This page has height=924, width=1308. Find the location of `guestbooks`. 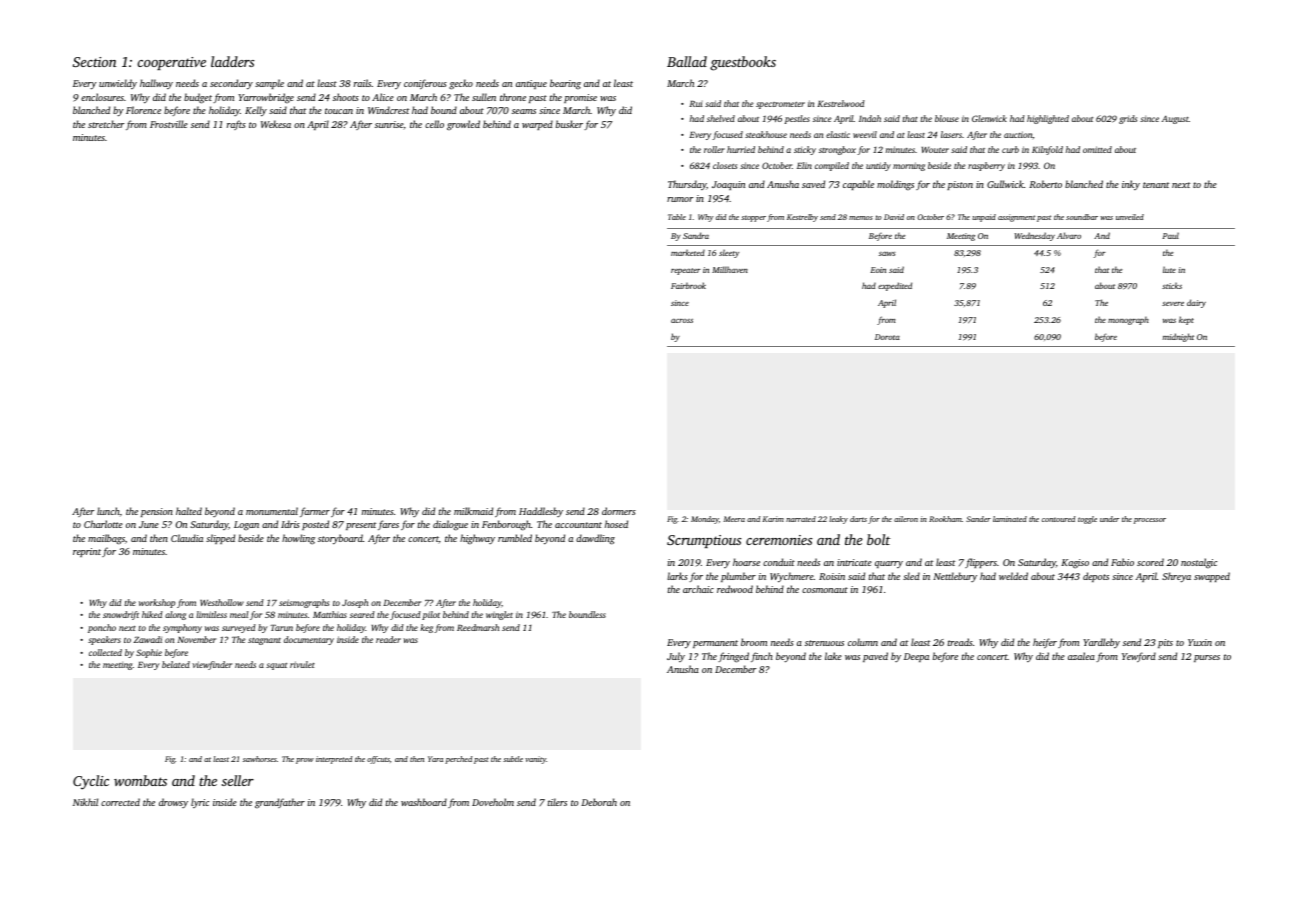

guestbooks is located at coordinates (743, 63).
